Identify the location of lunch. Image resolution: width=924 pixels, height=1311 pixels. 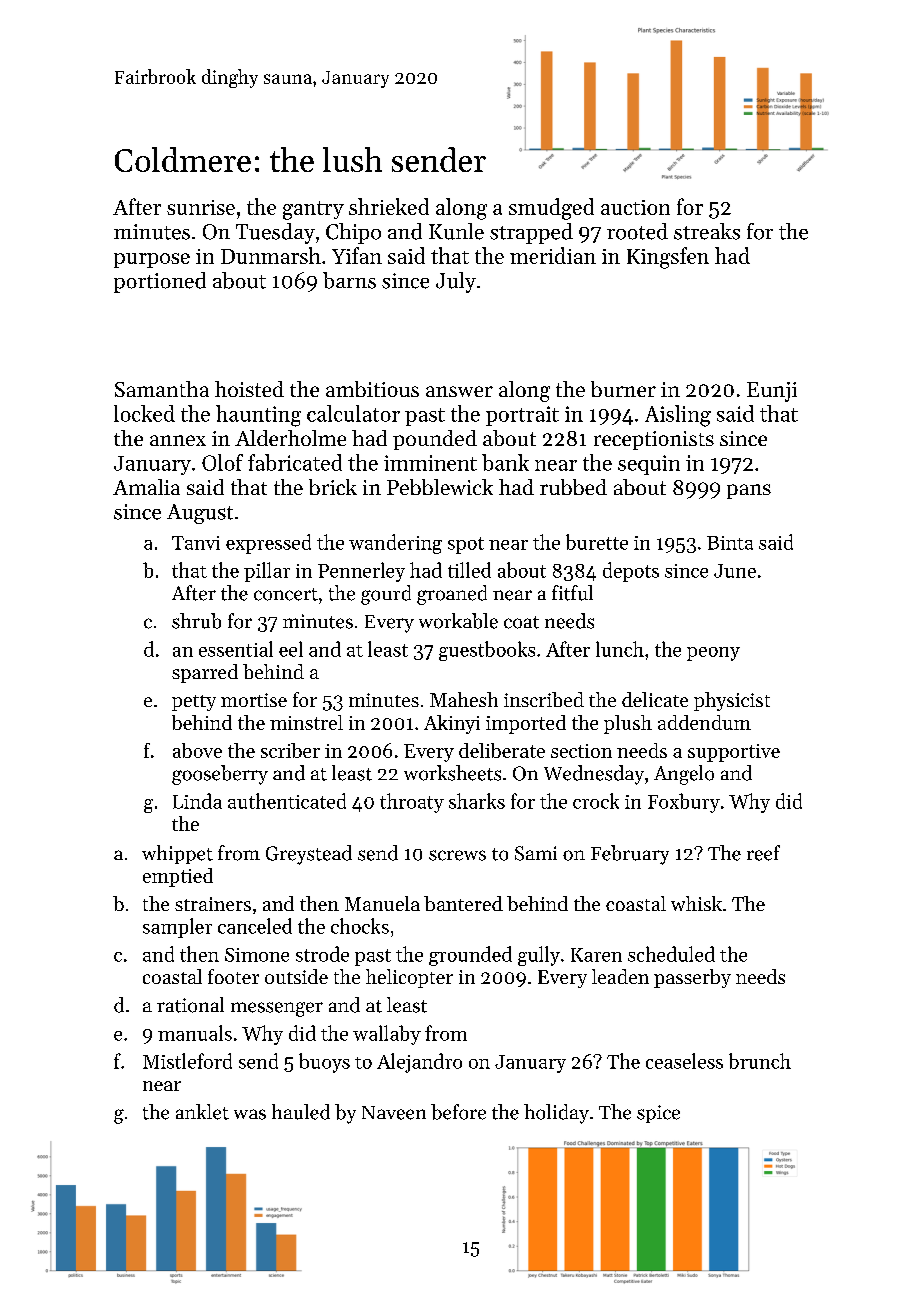
(620, 649).
